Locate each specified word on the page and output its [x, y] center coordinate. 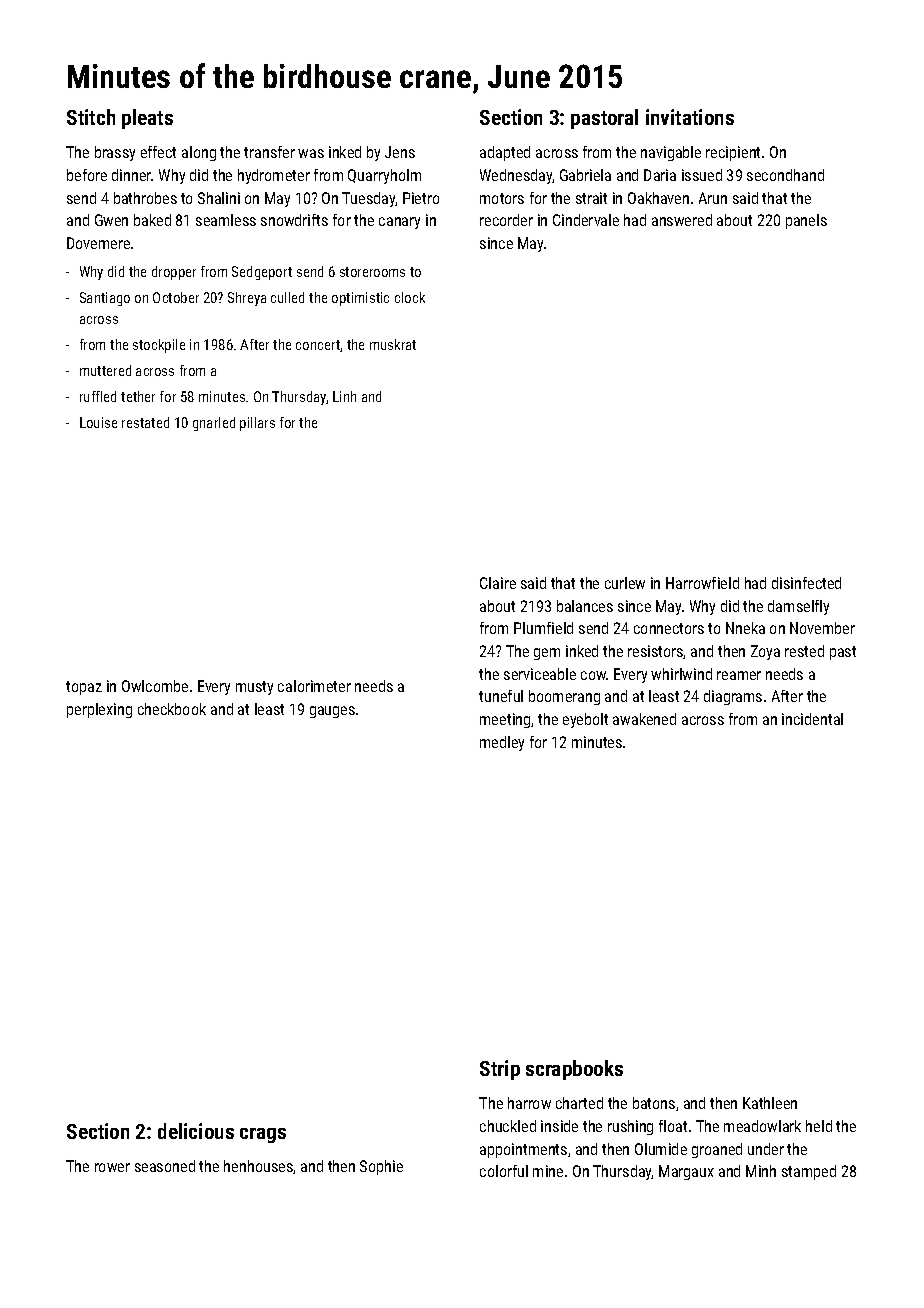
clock [410, 297]
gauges [332, 712]
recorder [506, 220]
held [819, 1126]
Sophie [381, 1167]
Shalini [219, 198]
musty [254, 688]
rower [112, 1167]
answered [682, 220]
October [176, 297]
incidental [812, 719]
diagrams [733, 697]
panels [806, 221]
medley [502, 743]
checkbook [172, 709]
